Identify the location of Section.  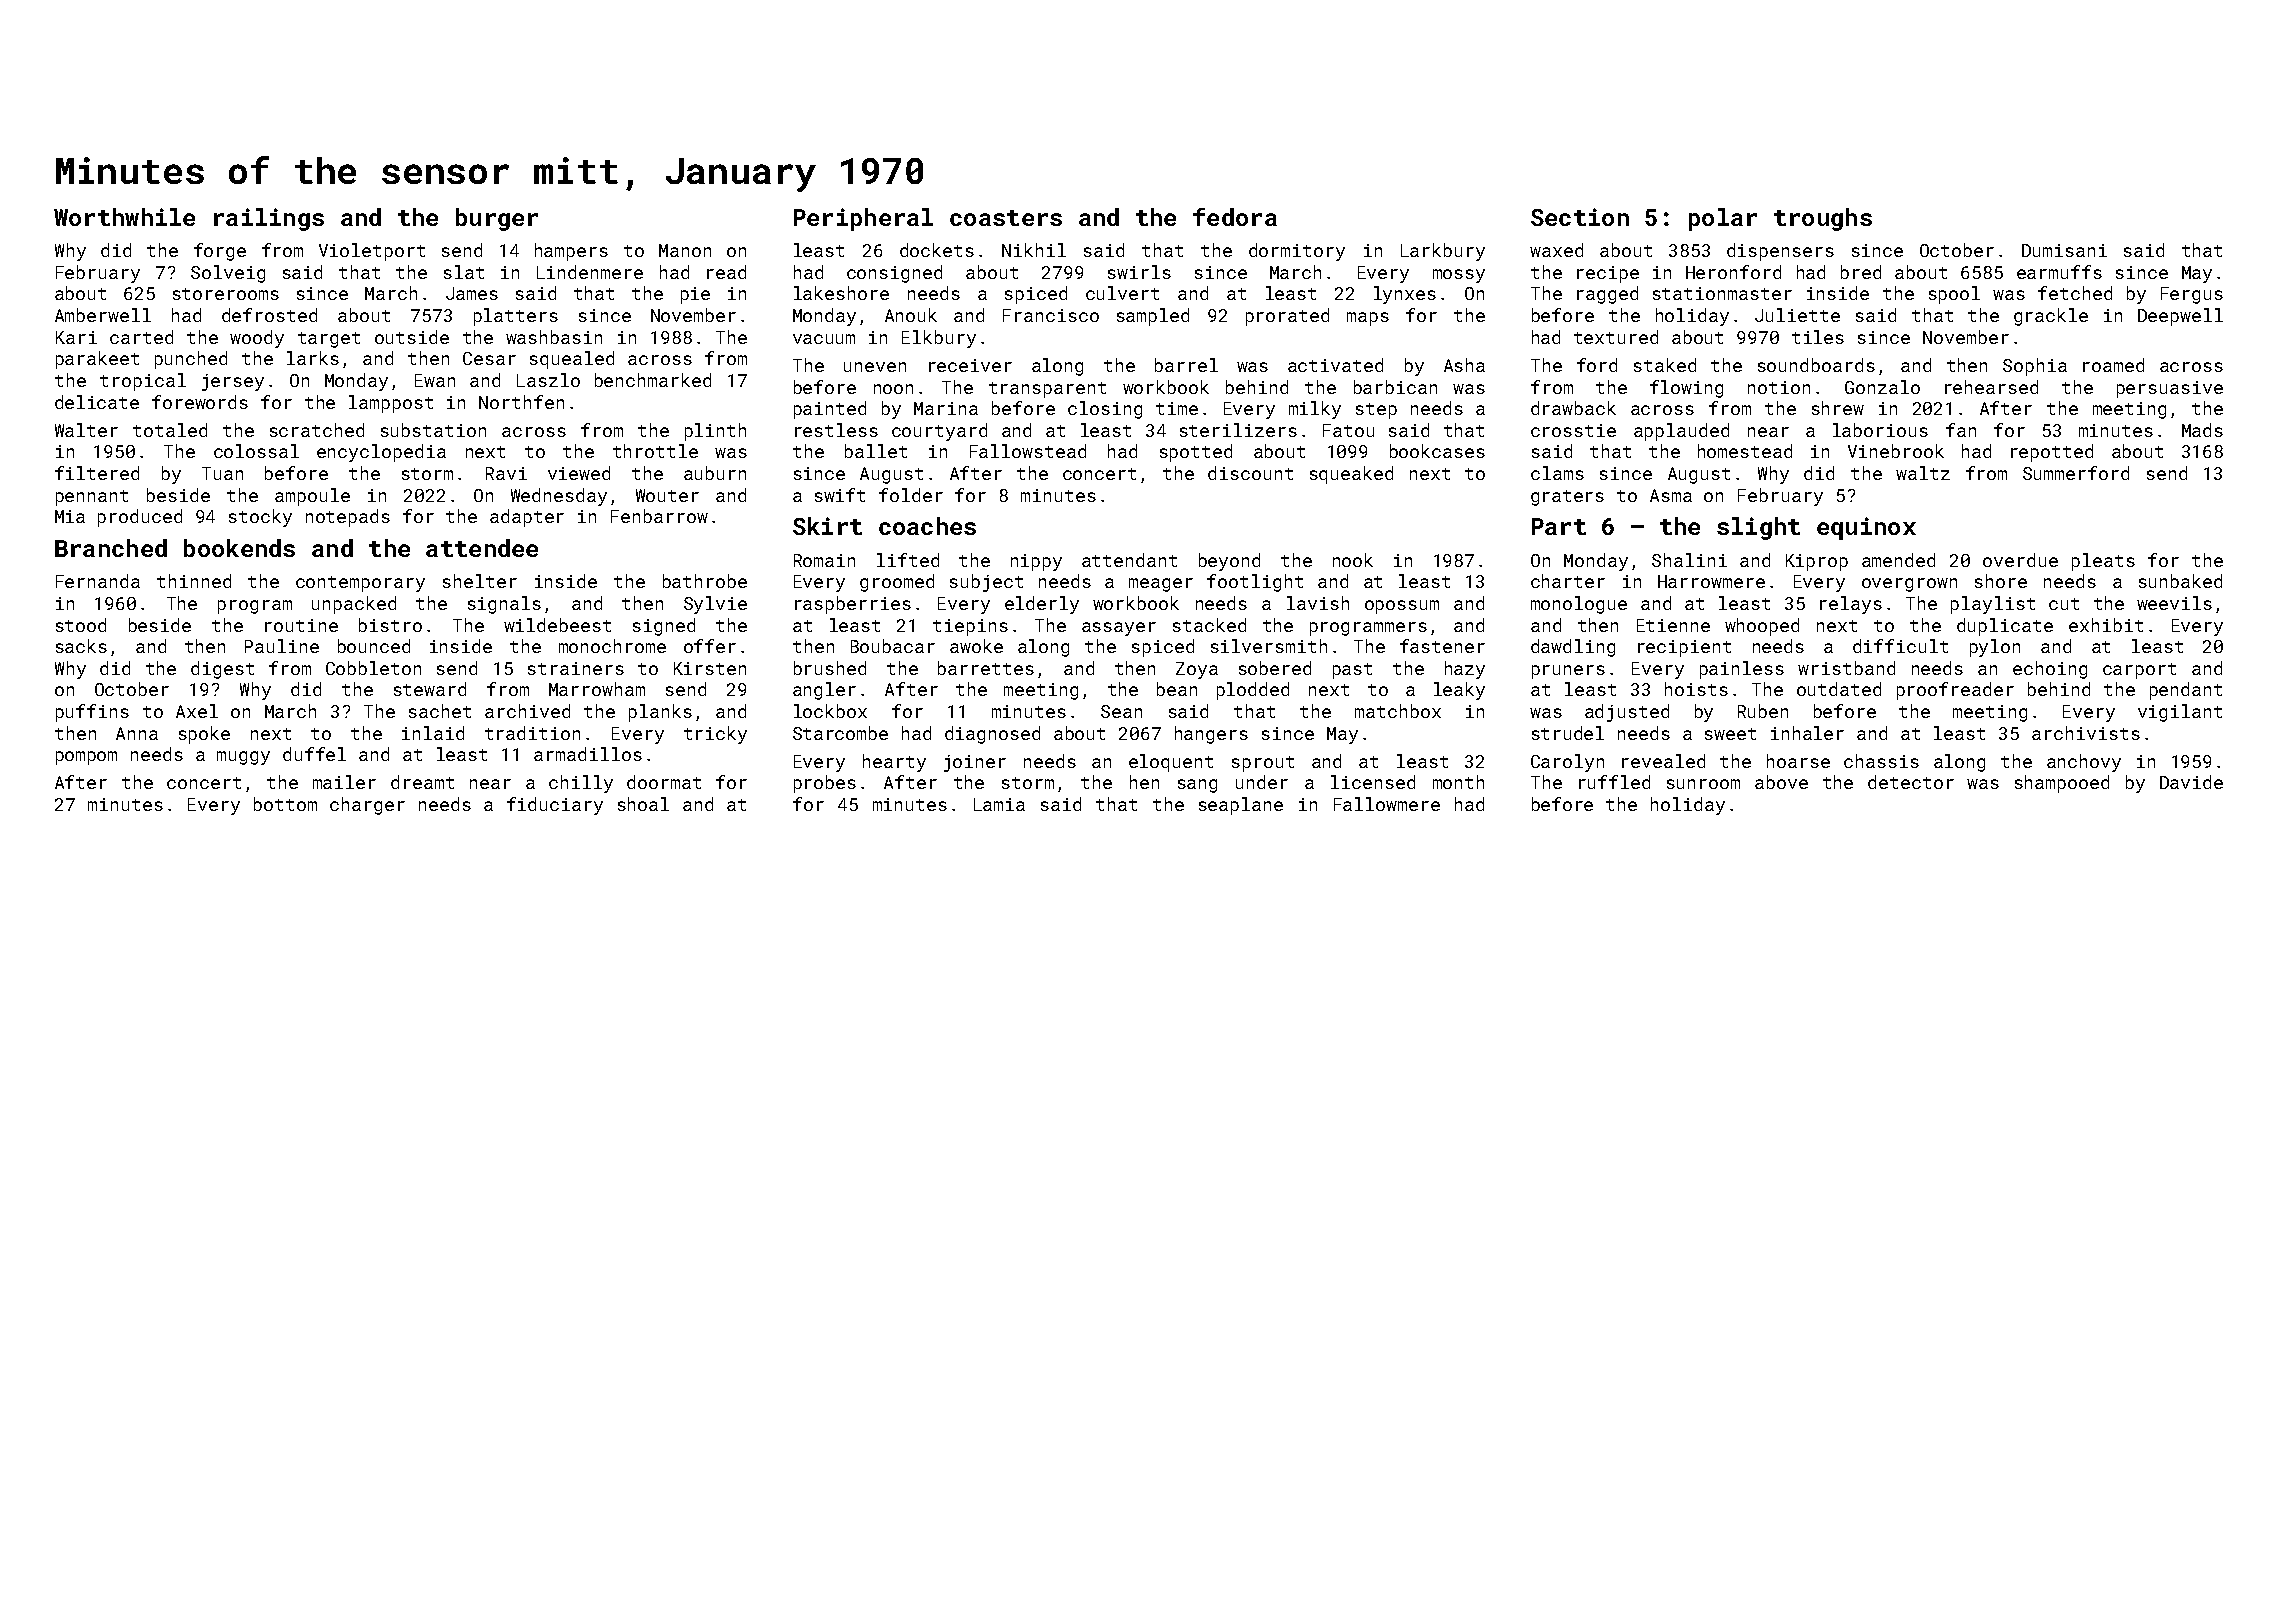
(1580, 217).
